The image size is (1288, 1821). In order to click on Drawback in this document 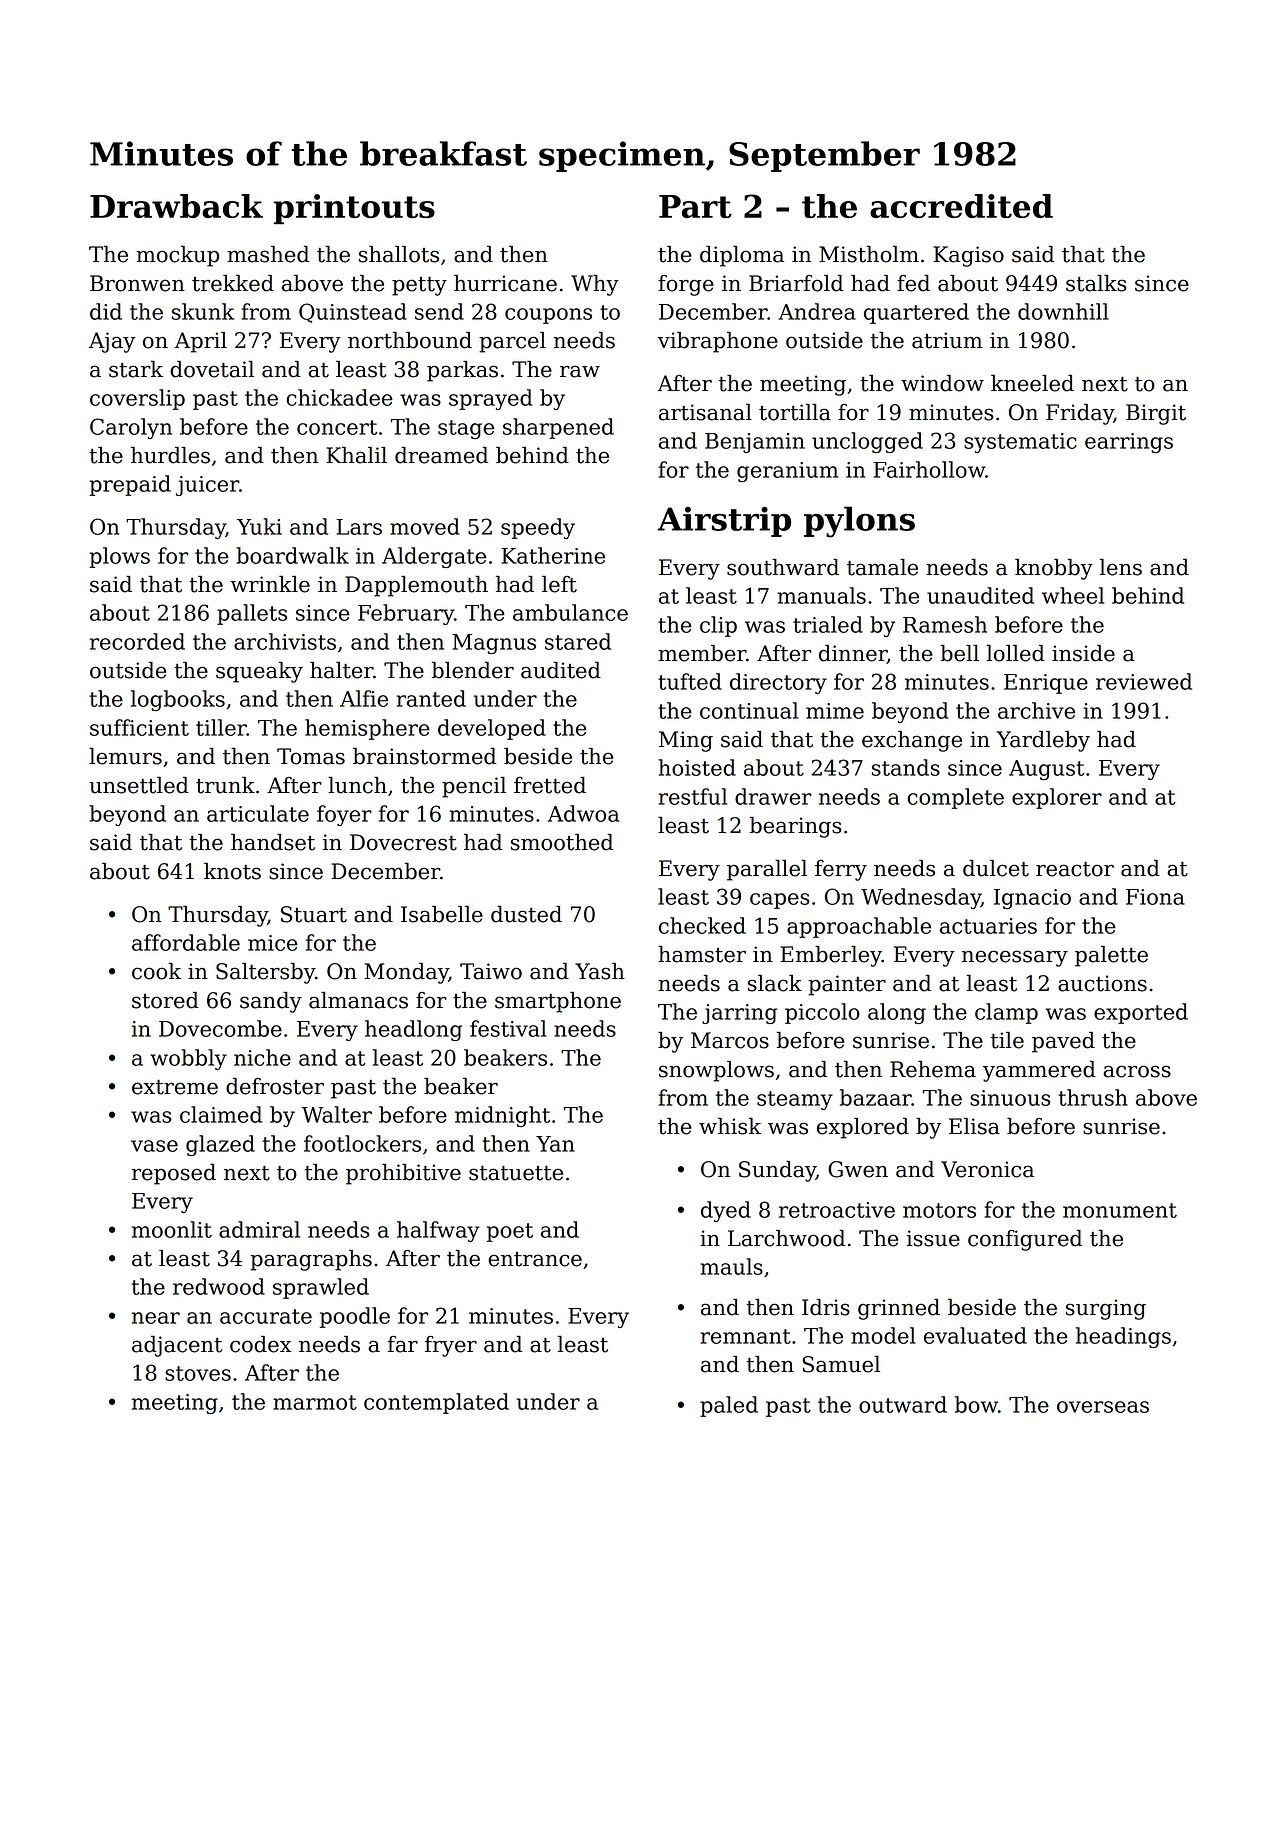, I will do `click(176, 206)`.
